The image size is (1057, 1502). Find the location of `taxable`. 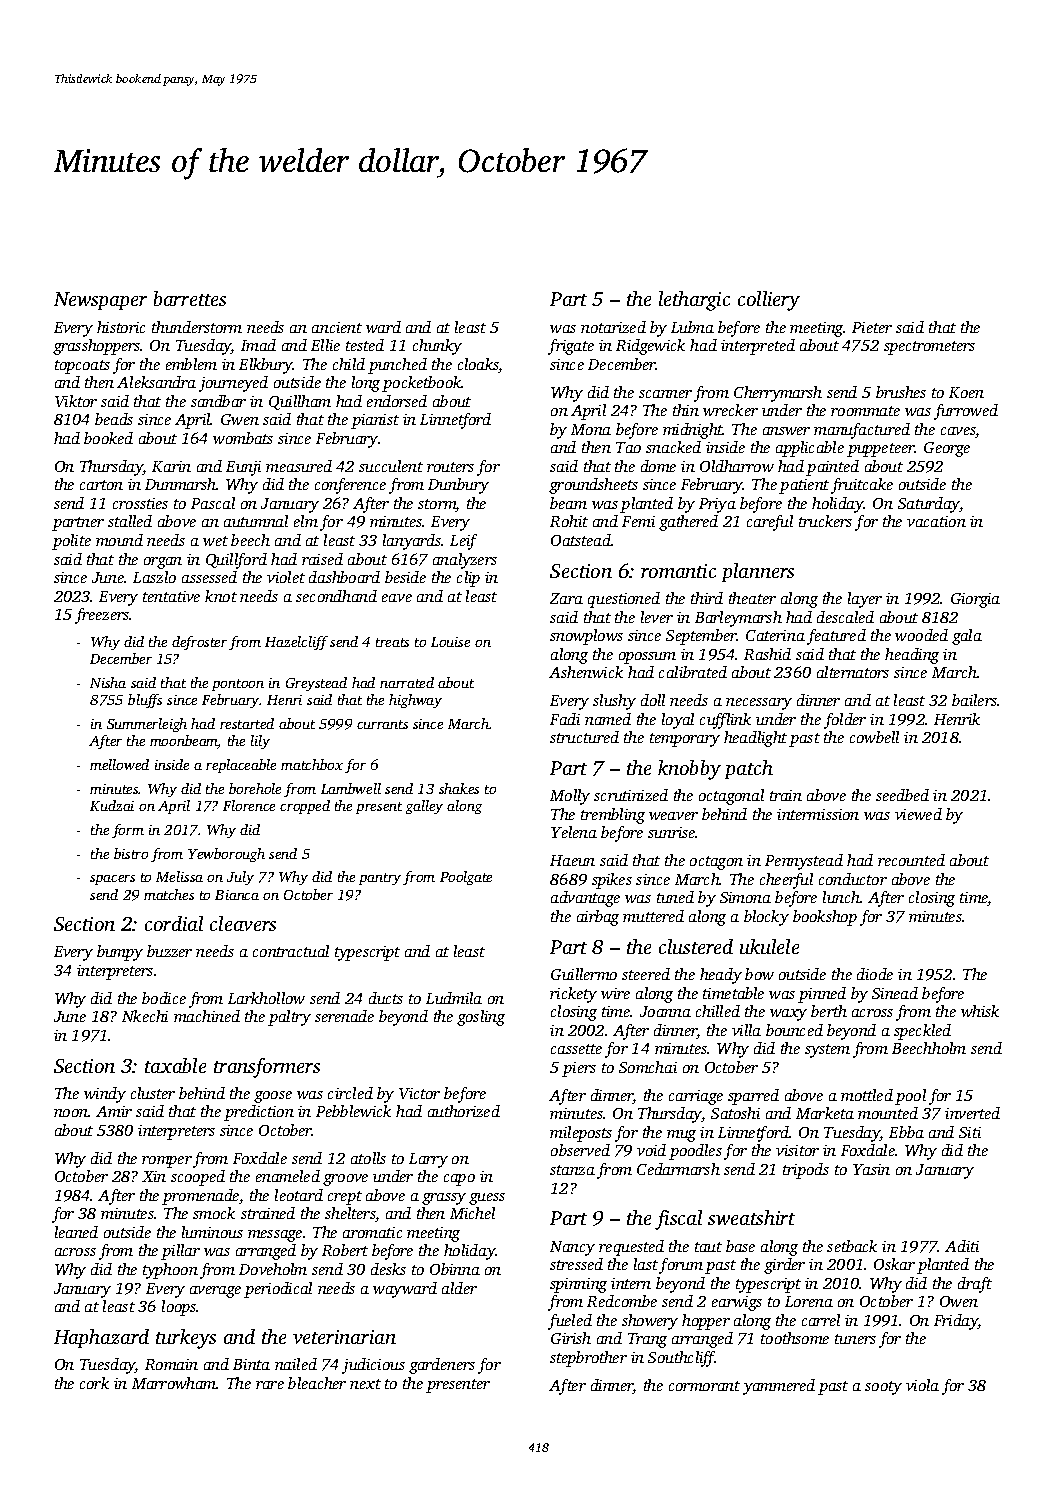

taxable is located at coordinates (175, 1065).
